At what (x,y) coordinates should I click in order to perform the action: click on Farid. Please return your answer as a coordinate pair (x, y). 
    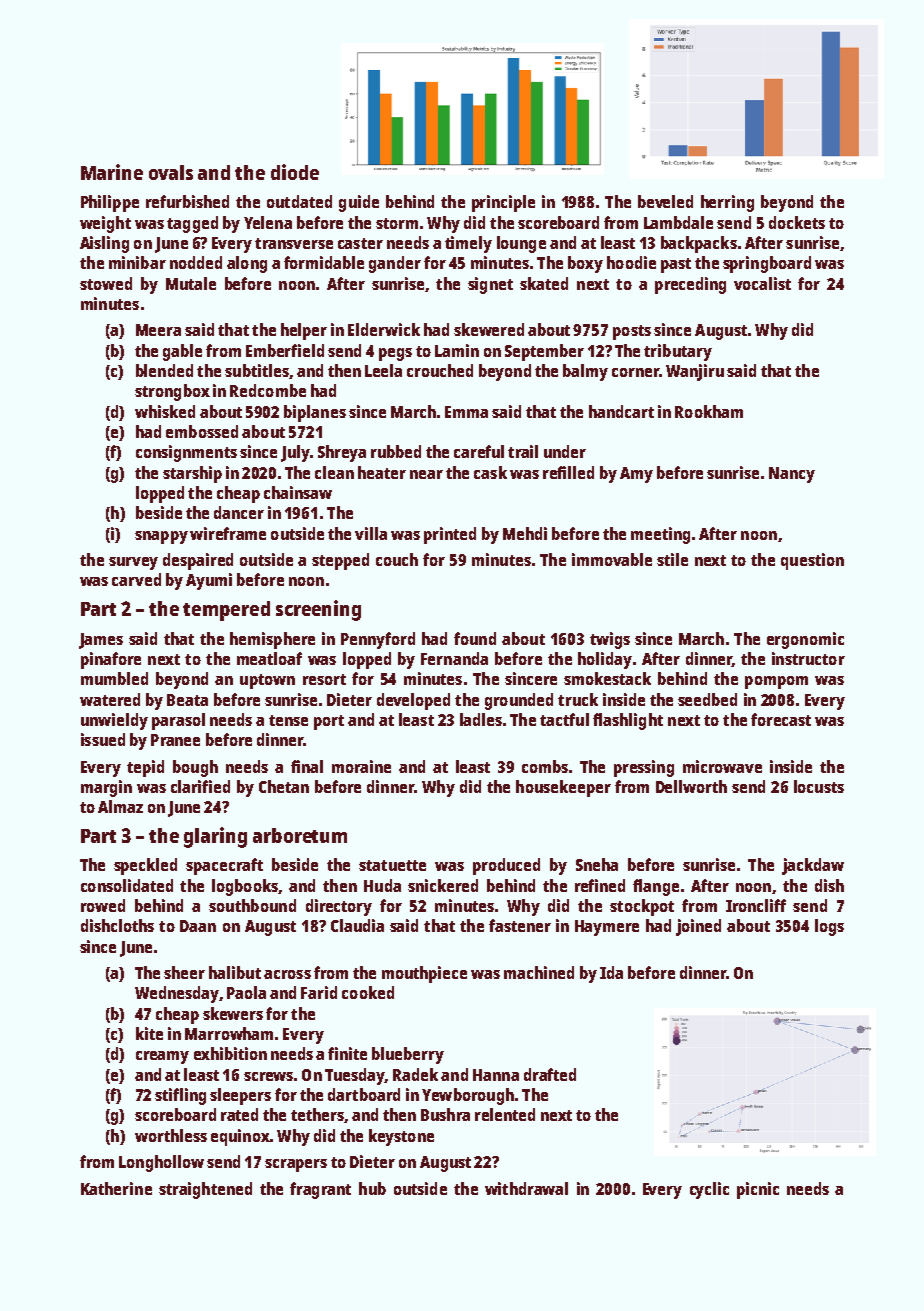
    Looking at the image, I should click on (319, 992).
